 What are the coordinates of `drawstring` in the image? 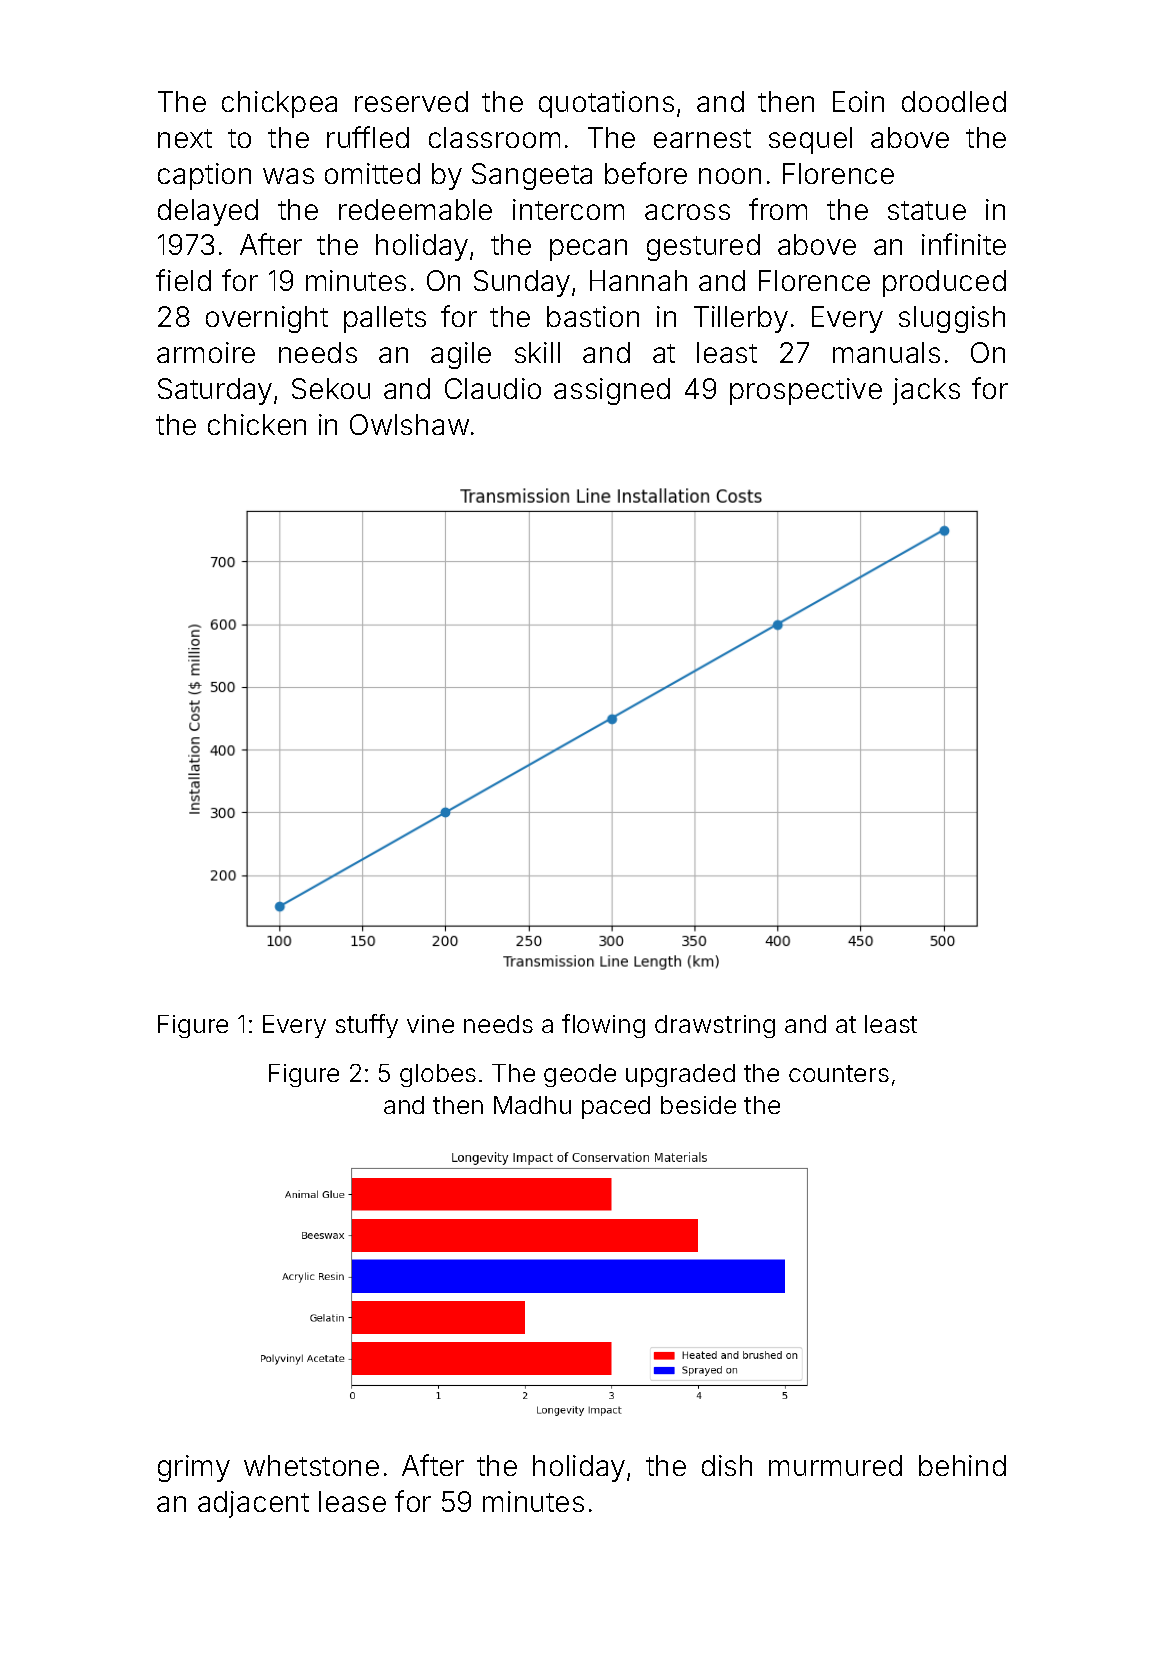 It's located at (715, 1026).
